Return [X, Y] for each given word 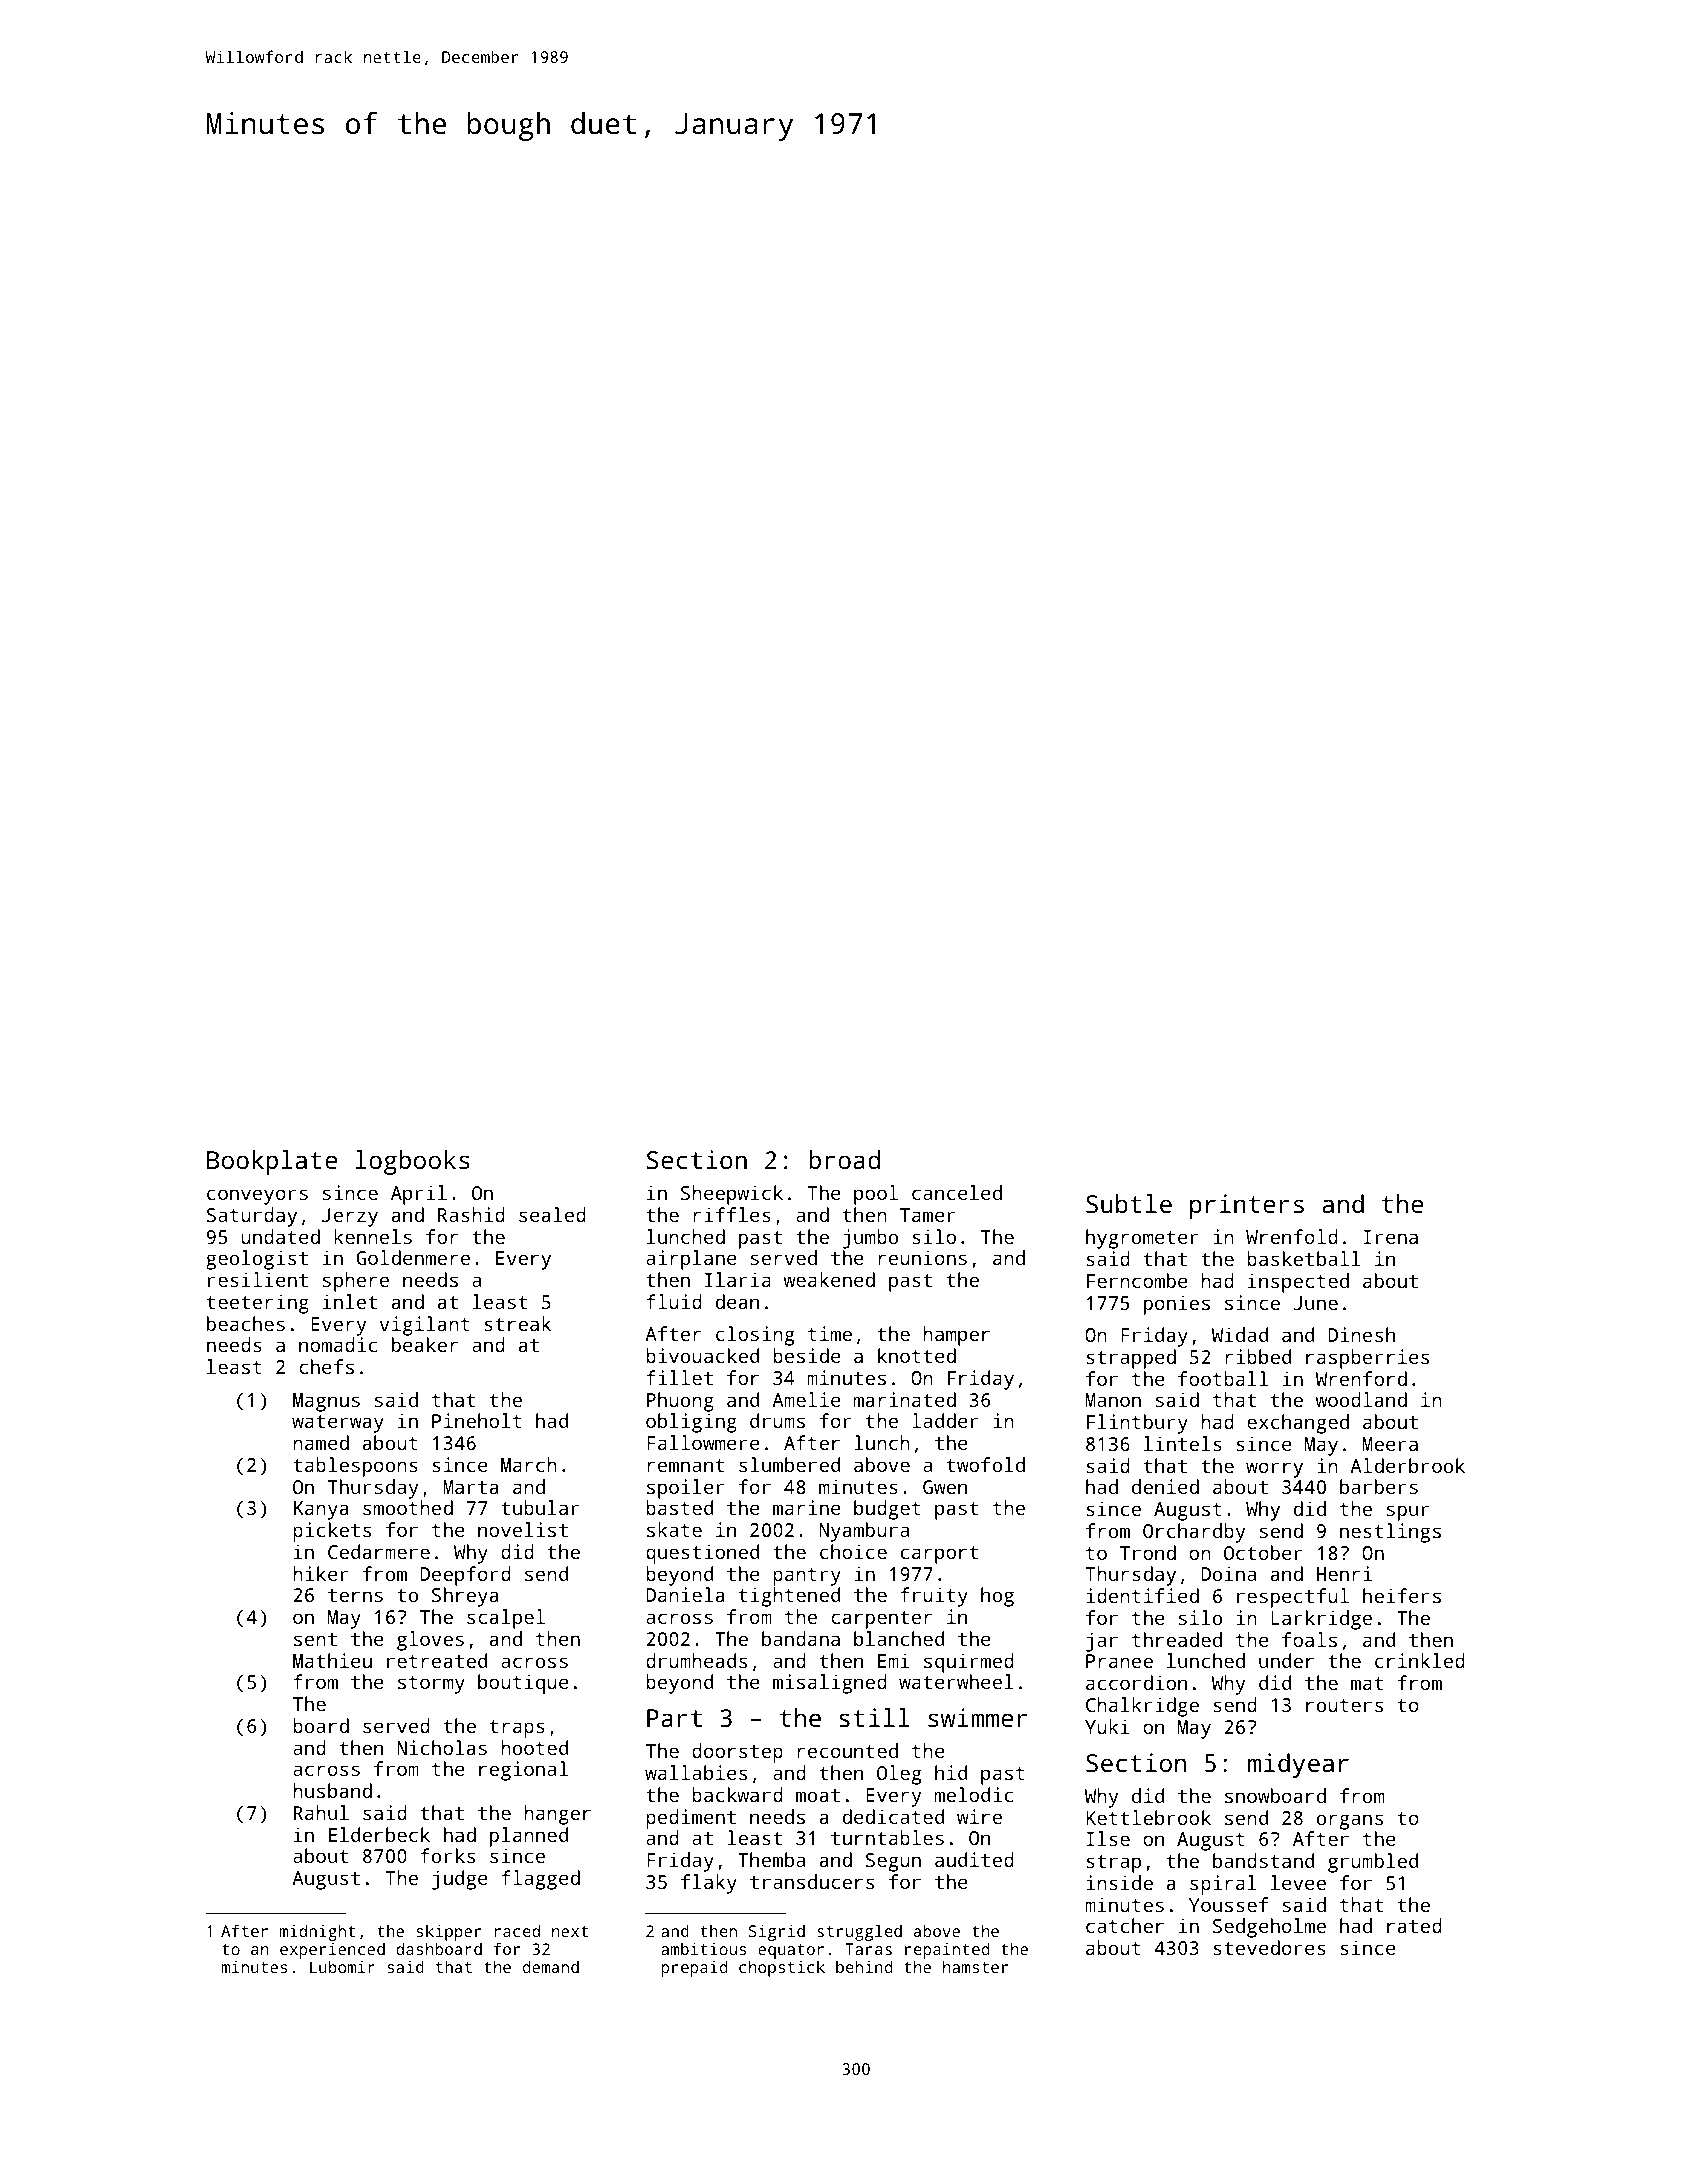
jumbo [870, 1239]
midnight [317, 1932]
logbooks [413, 1162]
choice [853, 1551]
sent [315, 1639]
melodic [974, 1794]
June [1316, 1303]
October [1263, 1552]
